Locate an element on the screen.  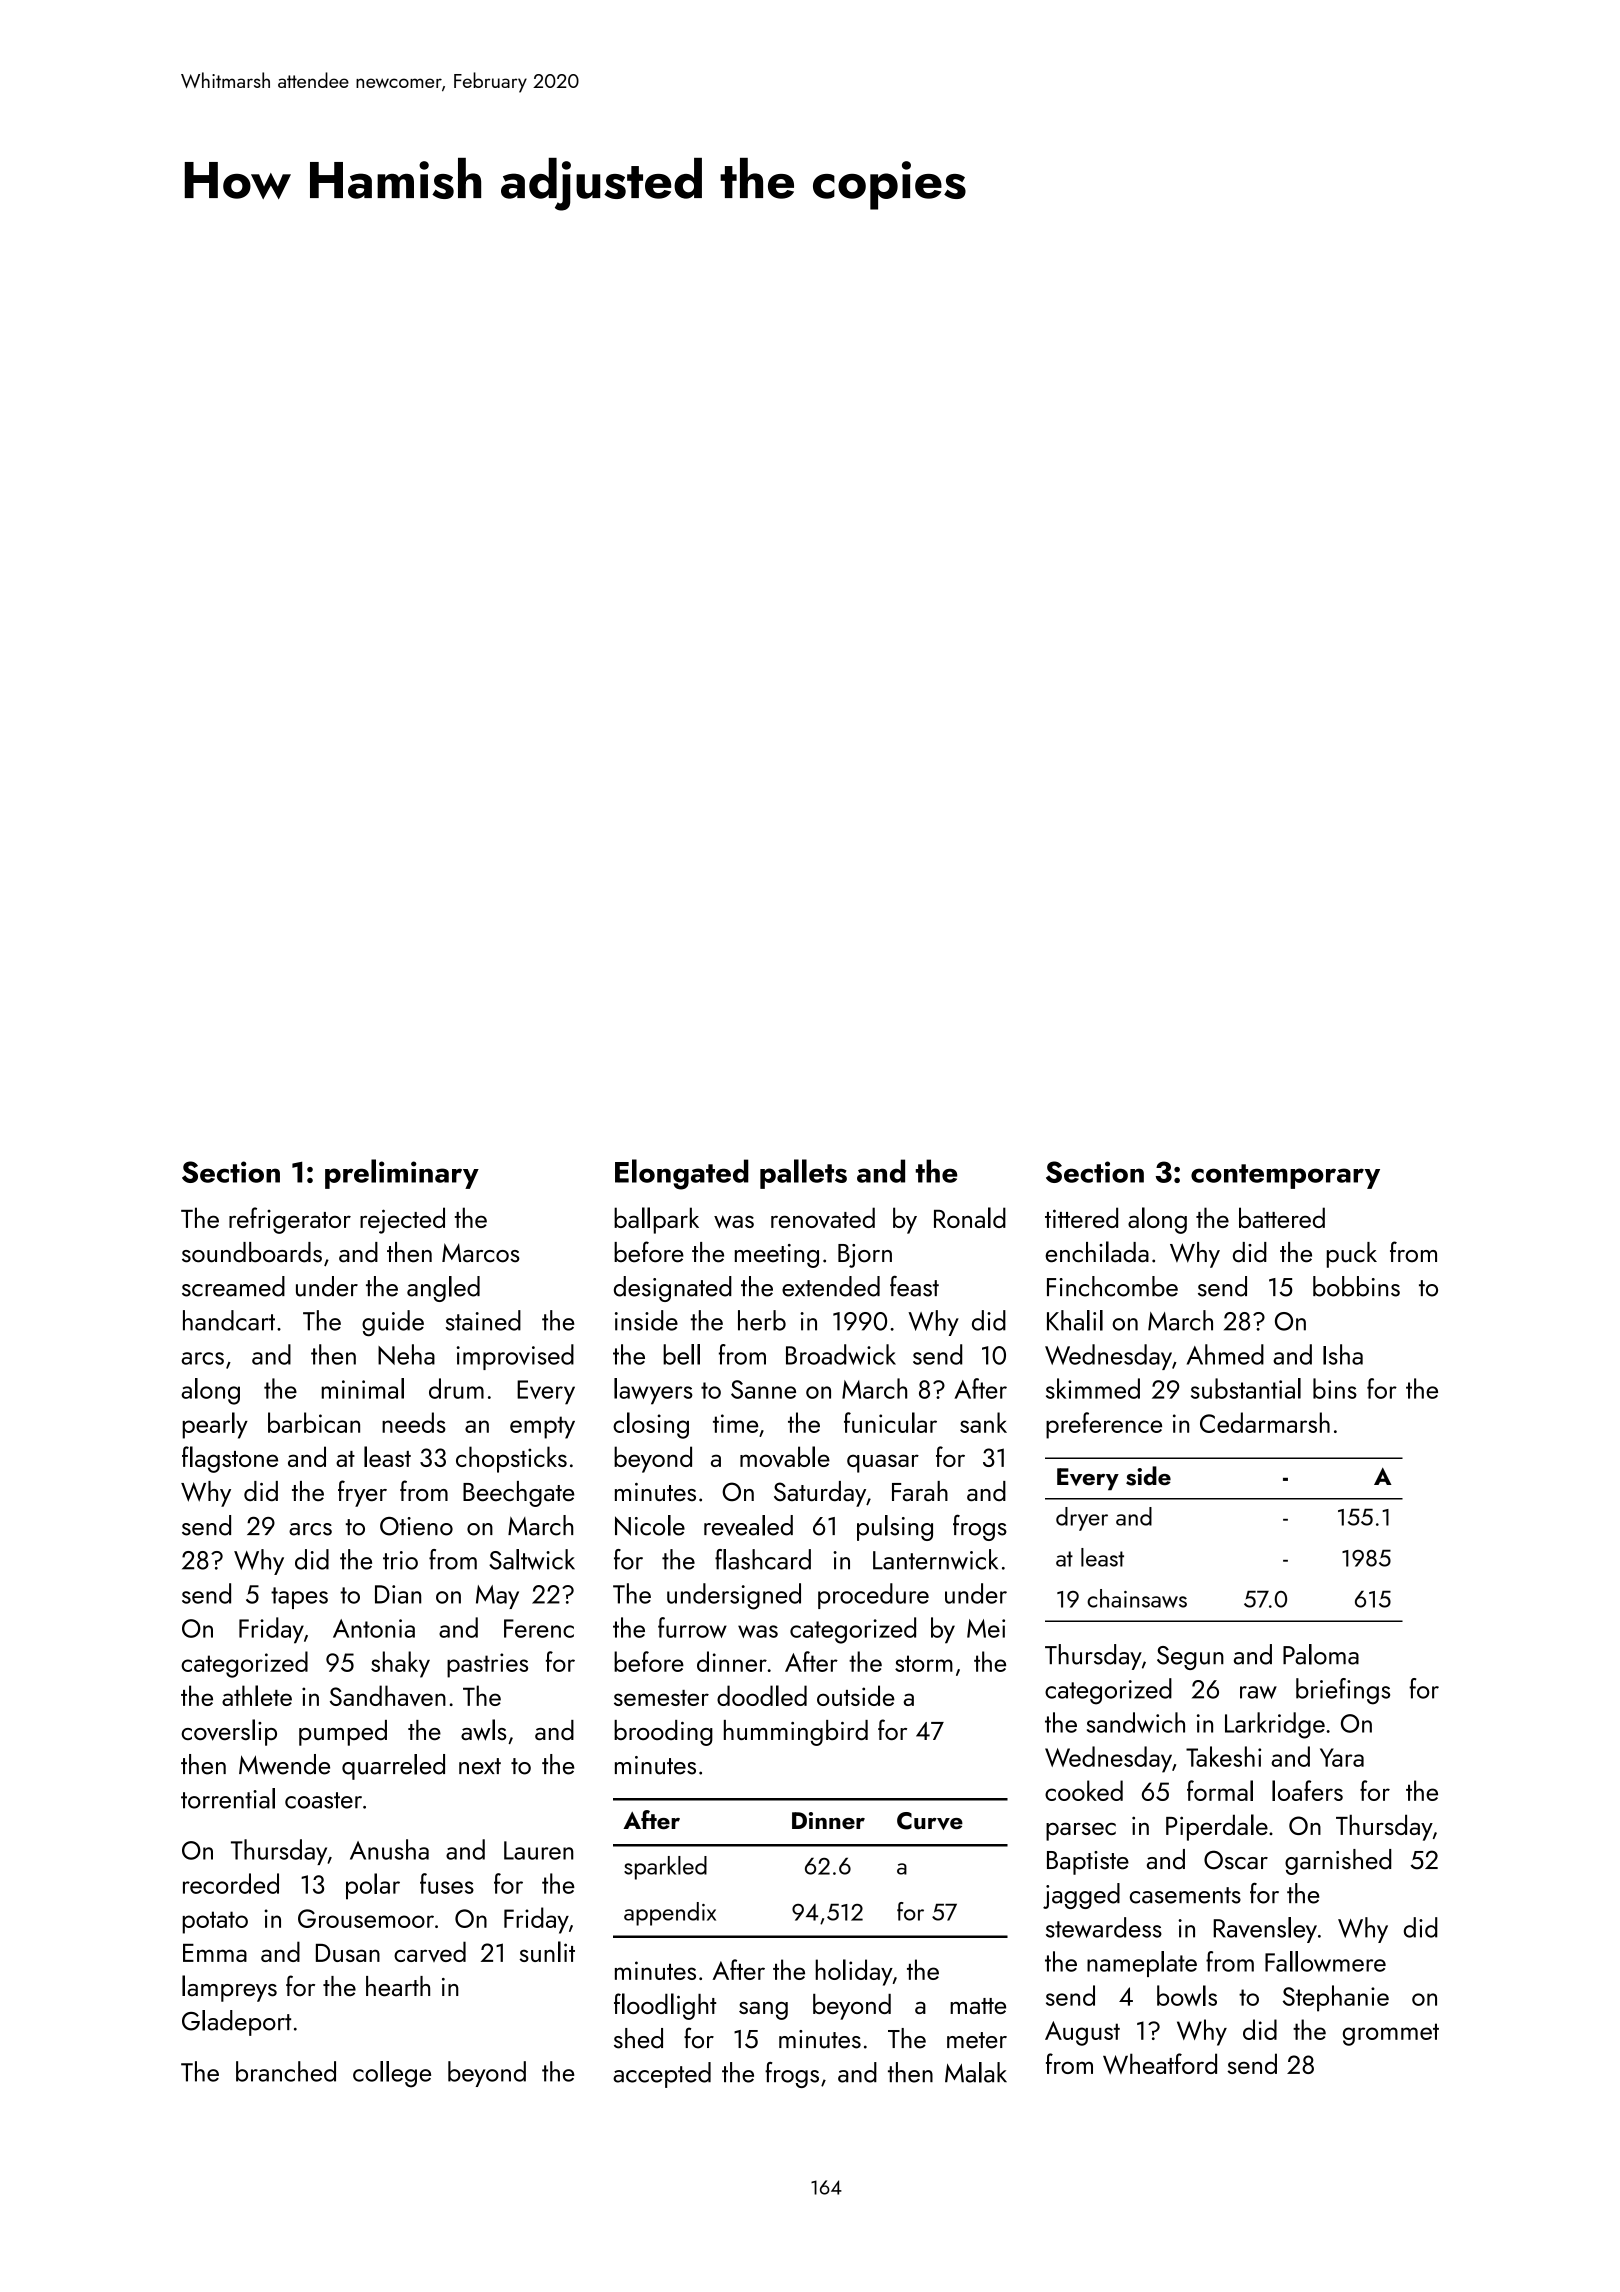
stewardess is located at coordinates (1104, 1927).
